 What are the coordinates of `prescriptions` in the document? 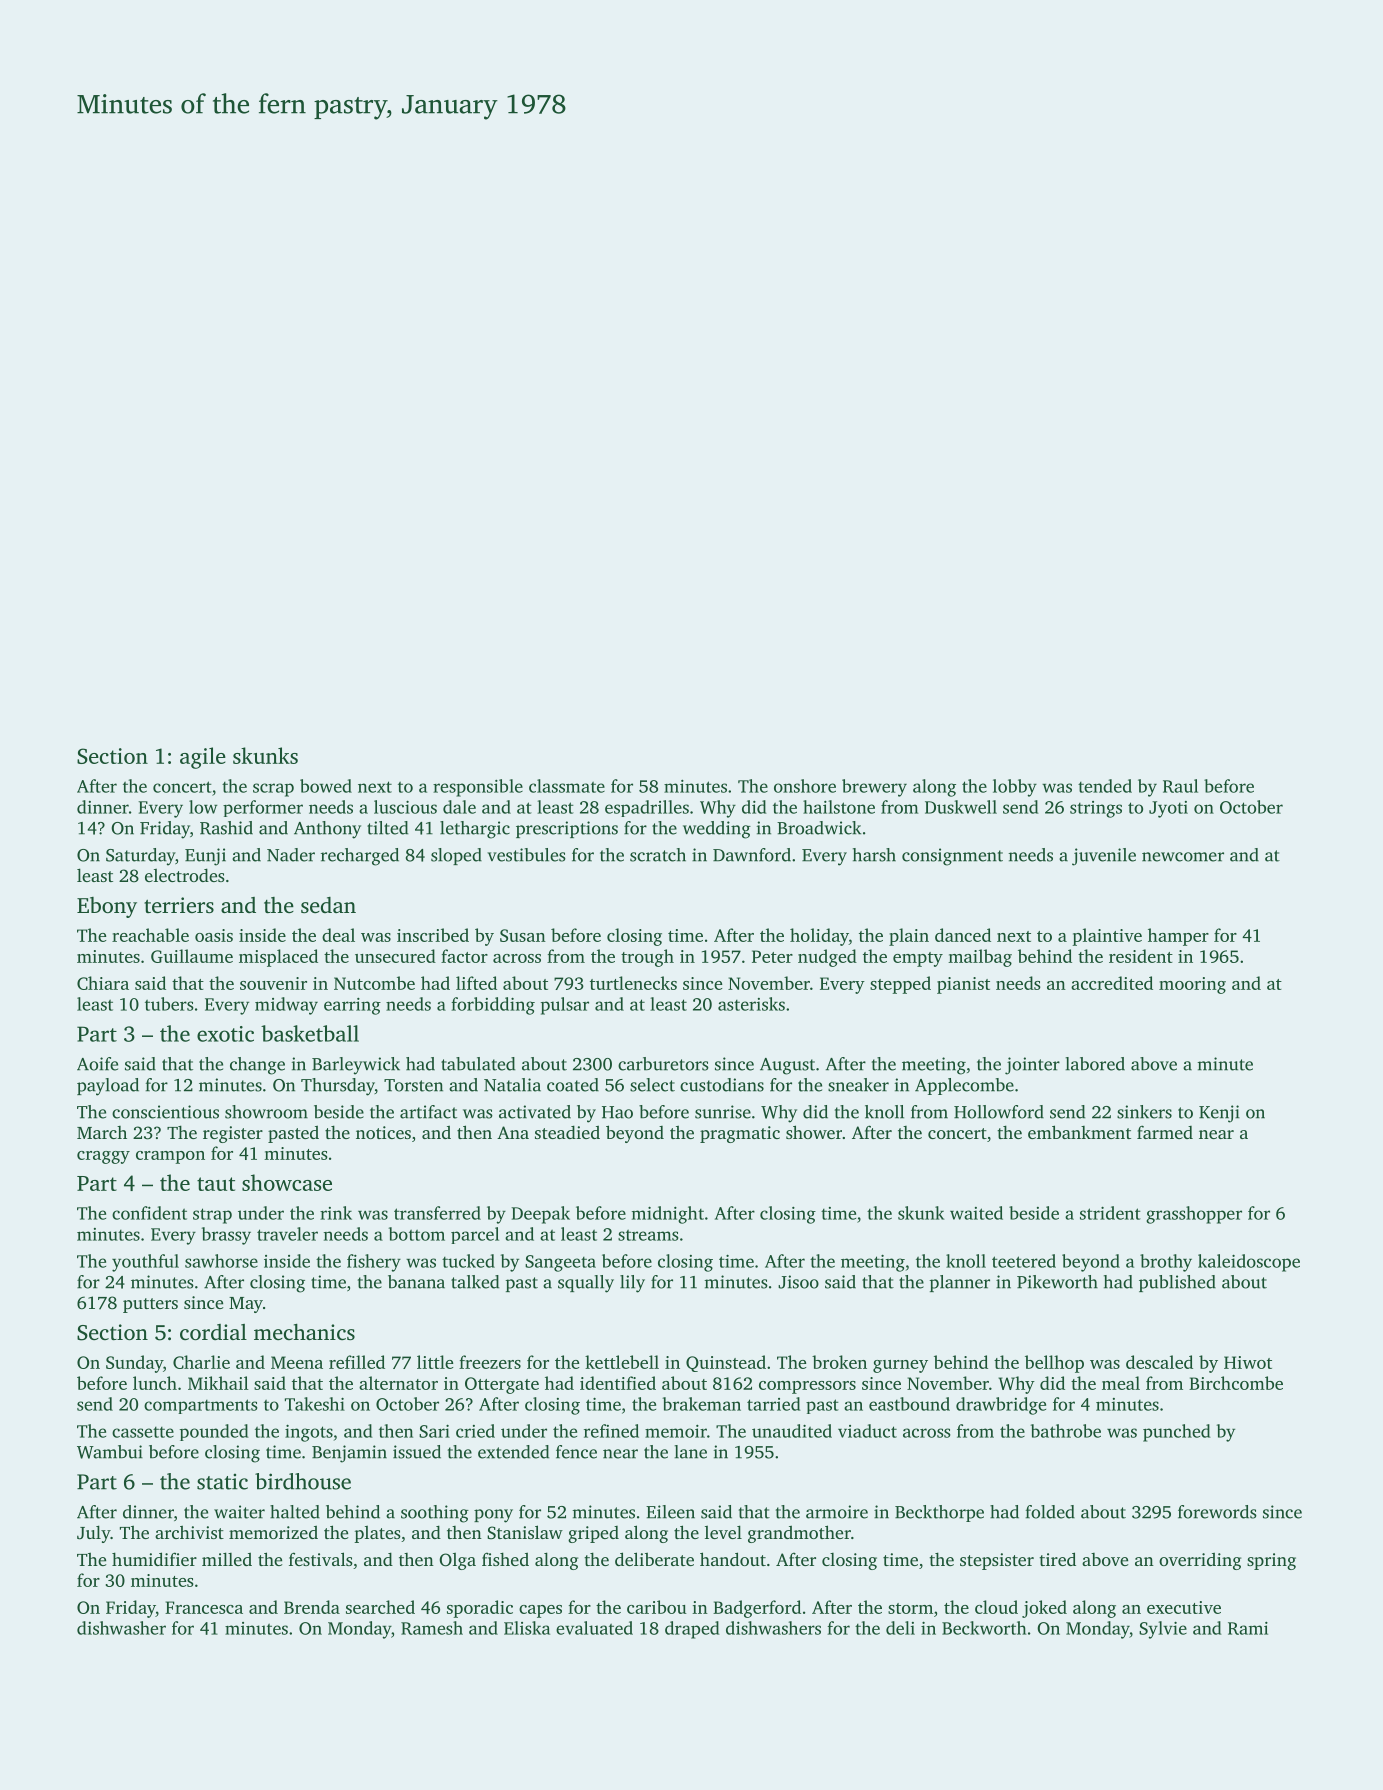 It's located at (567, 829).
